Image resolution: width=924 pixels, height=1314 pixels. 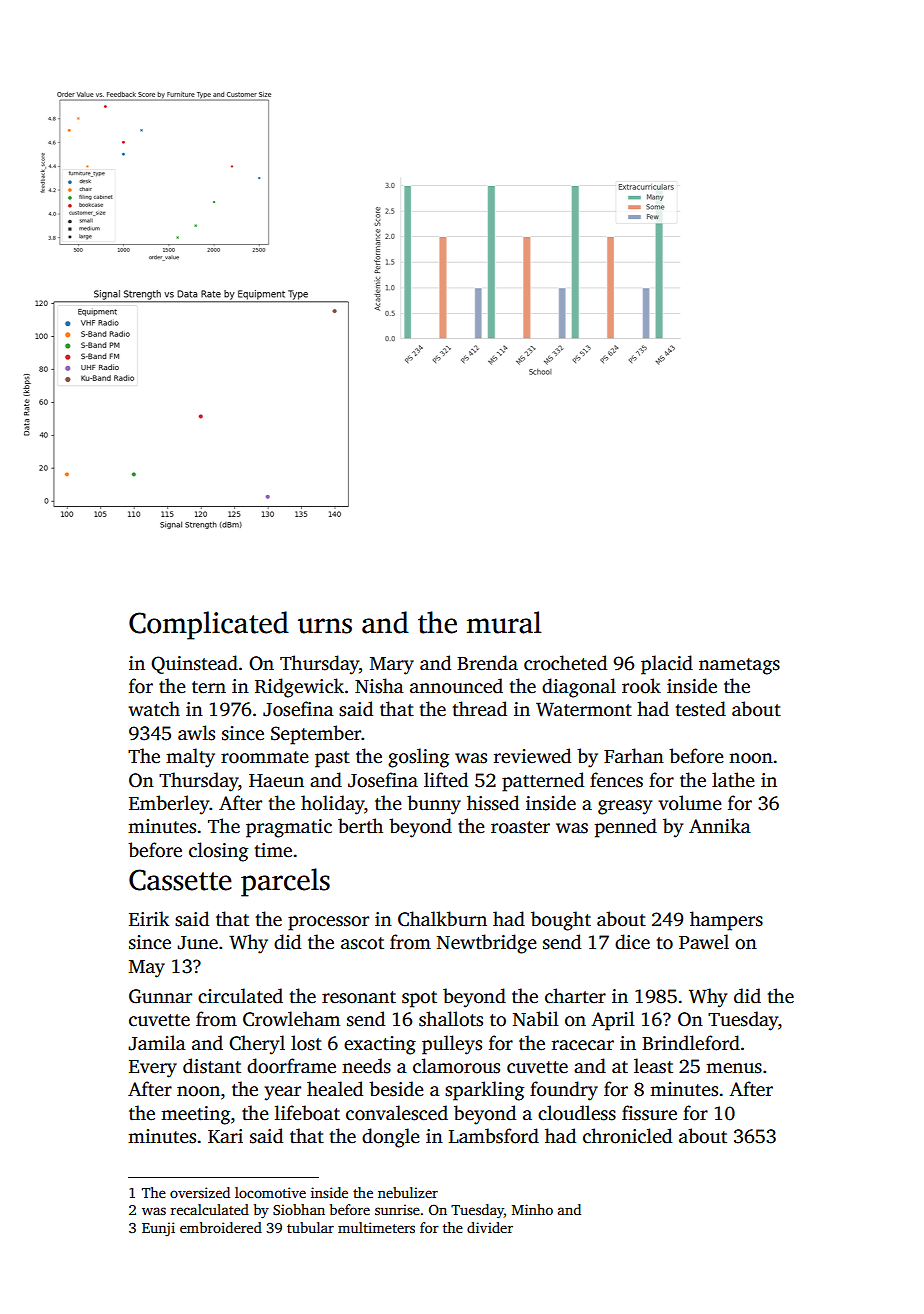 What do you see at coordinates (739, 666) in the screenshot?
I see `nametags` at bounding box center [739, 666].
